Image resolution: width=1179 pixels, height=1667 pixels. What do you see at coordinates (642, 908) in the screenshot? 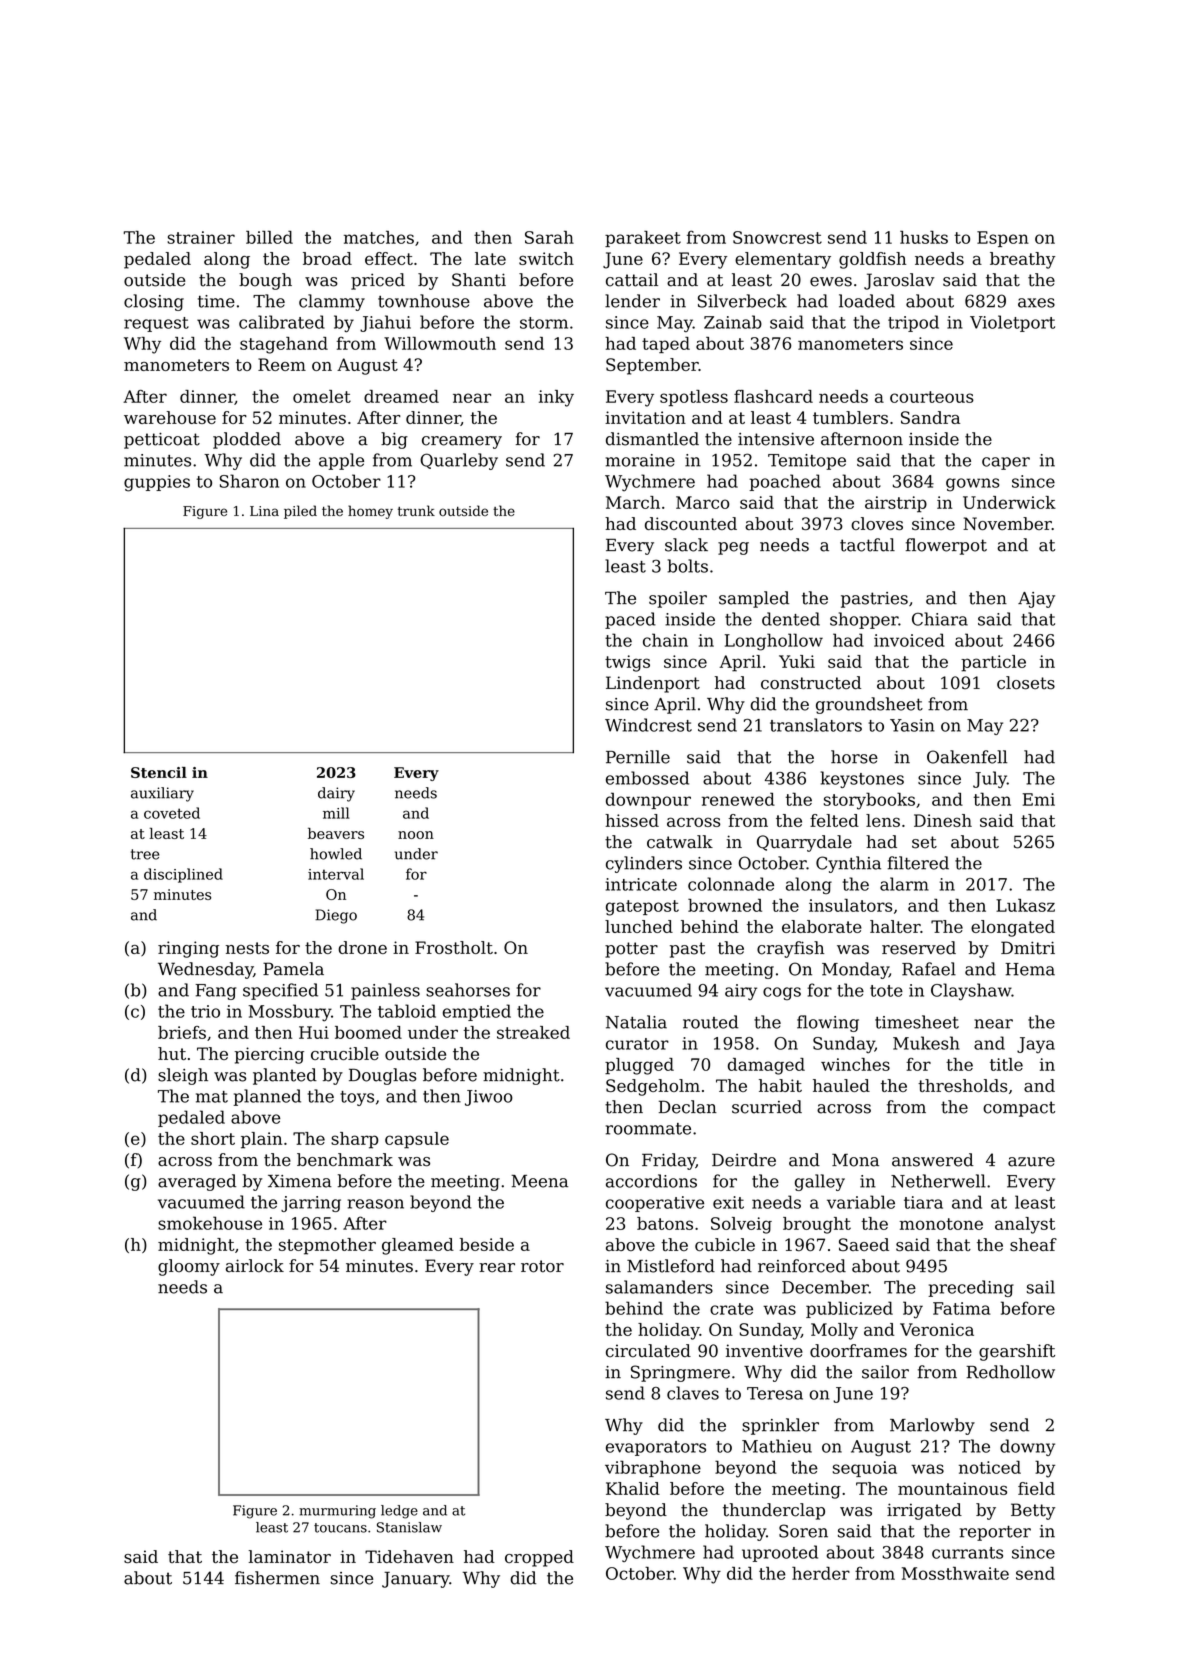
I see `gatepost` at bounding box center [642, 908].
